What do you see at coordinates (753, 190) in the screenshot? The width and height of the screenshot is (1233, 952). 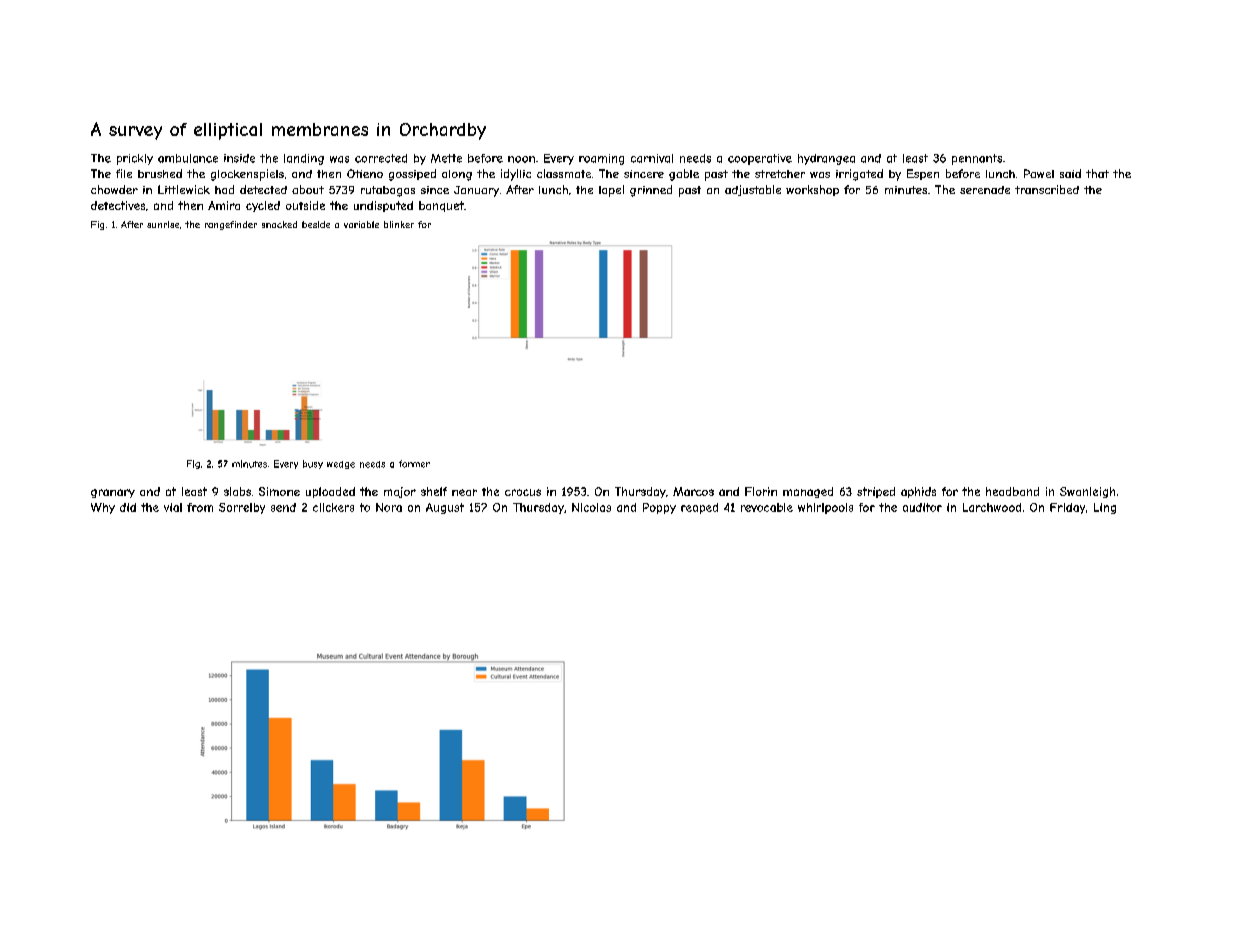 I see `adjustable` at bounding box center [753, 190].
